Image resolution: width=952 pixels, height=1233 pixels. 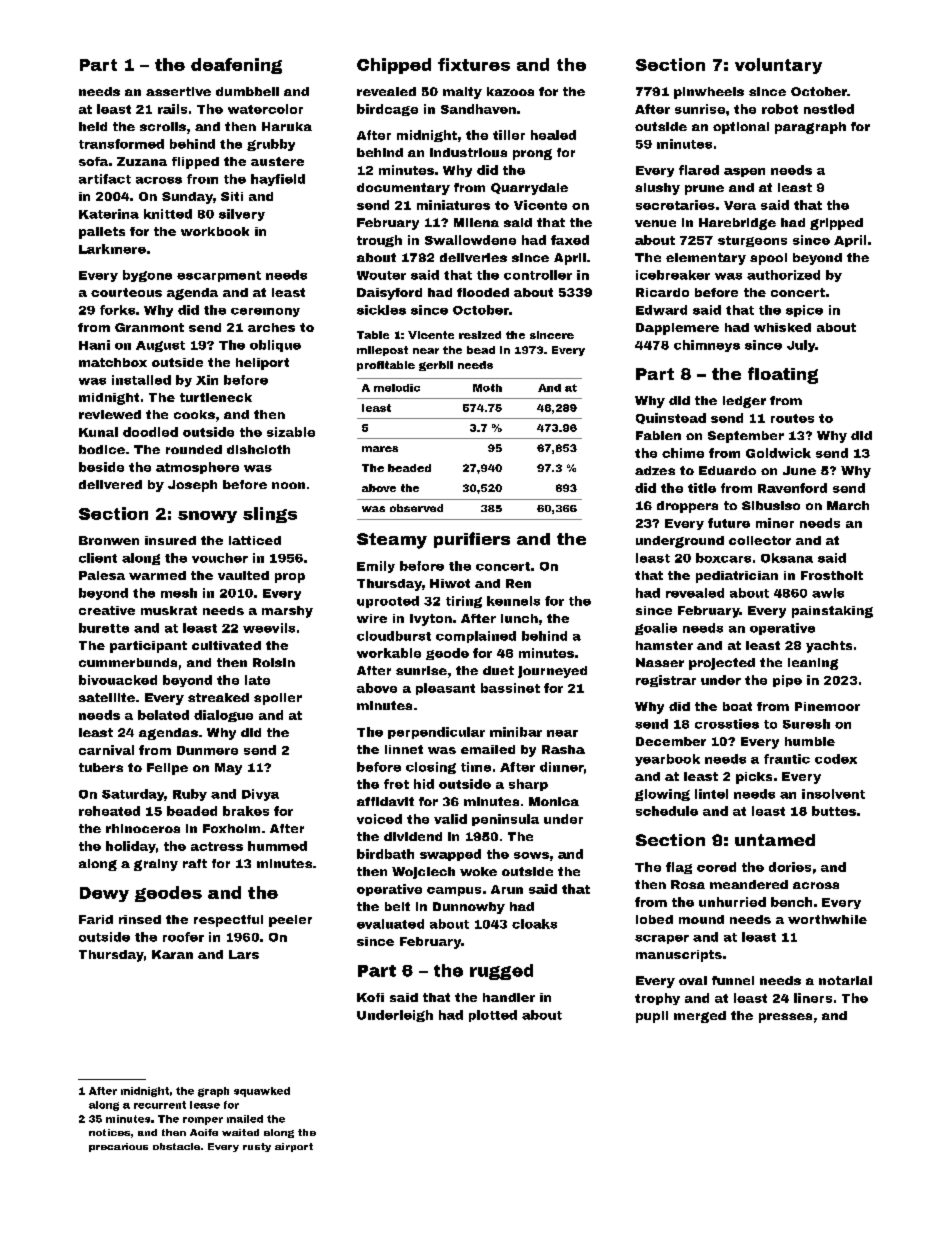 What do you see at coordinates (178, 91) in the screenshot?
I see `assertive` at bounding box center [178, 91].
